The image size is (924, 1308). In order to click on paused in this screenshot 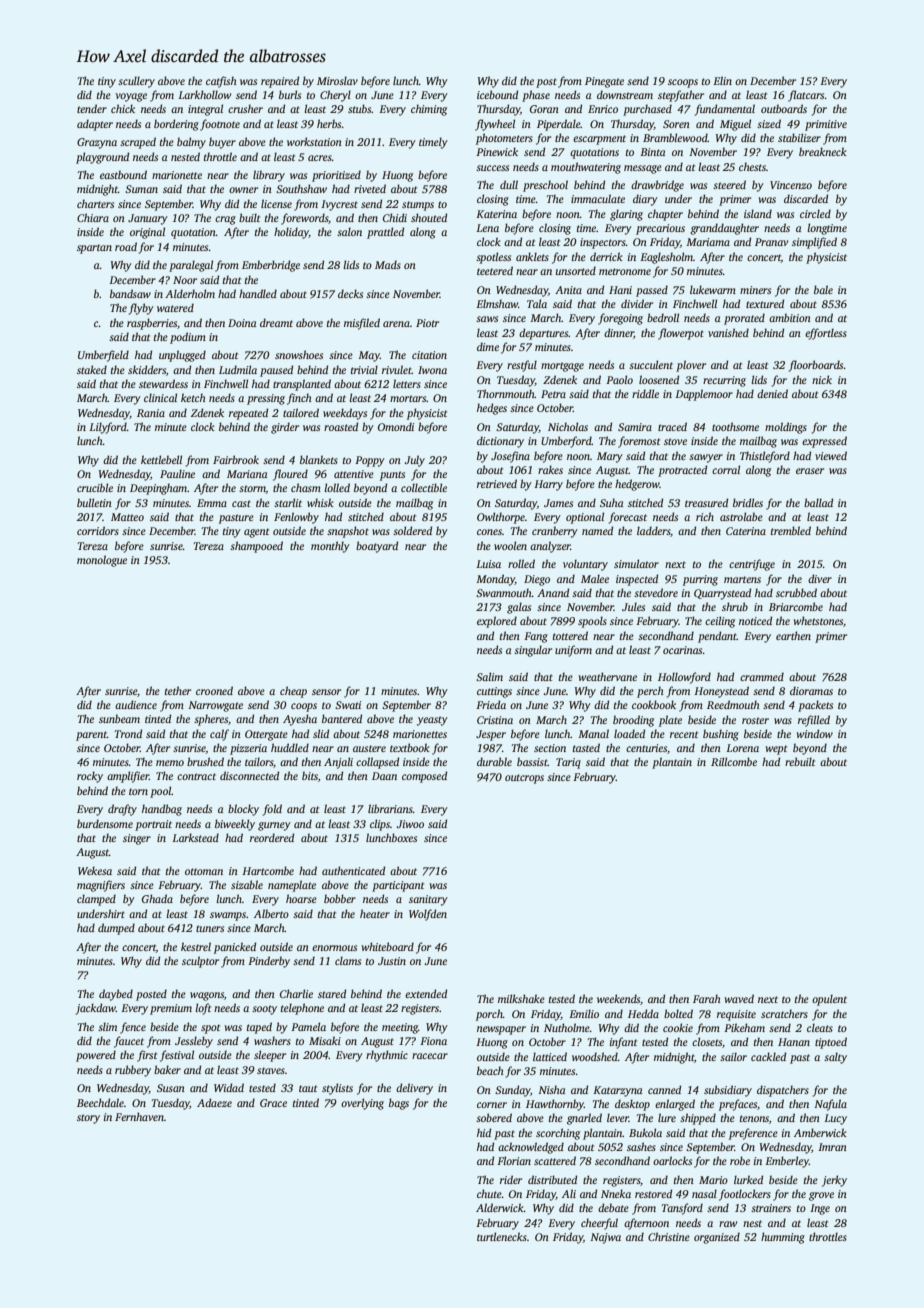, I will do `click(276, 371)`.
